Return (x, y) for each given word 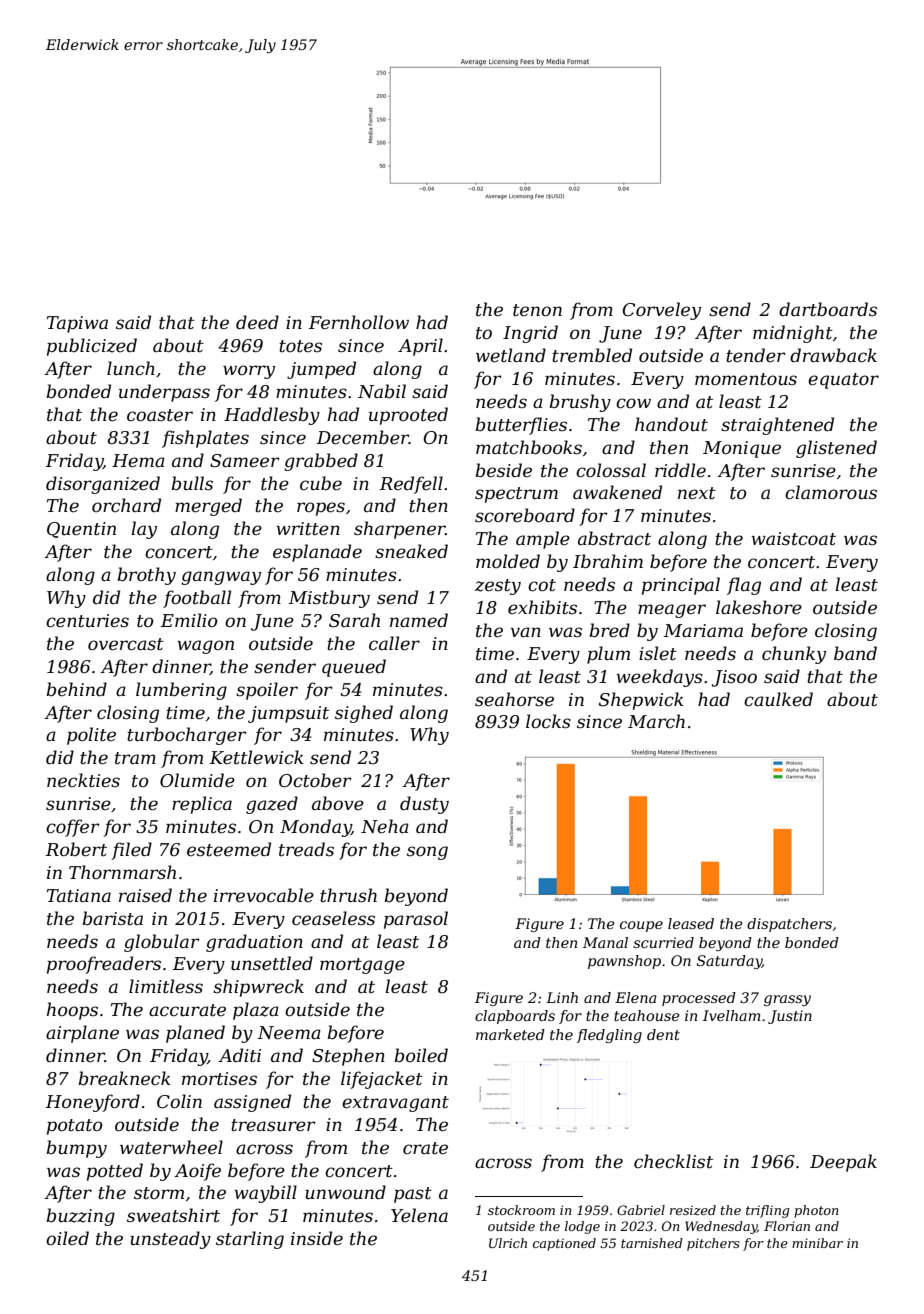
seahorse (514, 699)
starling (250, 1240)
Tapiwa (77, 324)
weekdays (659, 678)
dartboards (828, 309)
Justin (790, 1017)
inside (317, 1238)
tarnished (652, 1243)
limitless (166, 986)
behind (76, 689)
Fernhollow (359, 322)
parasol (416, 920)
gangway (221, 578)
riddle (680, 470)
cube (321, 483)
